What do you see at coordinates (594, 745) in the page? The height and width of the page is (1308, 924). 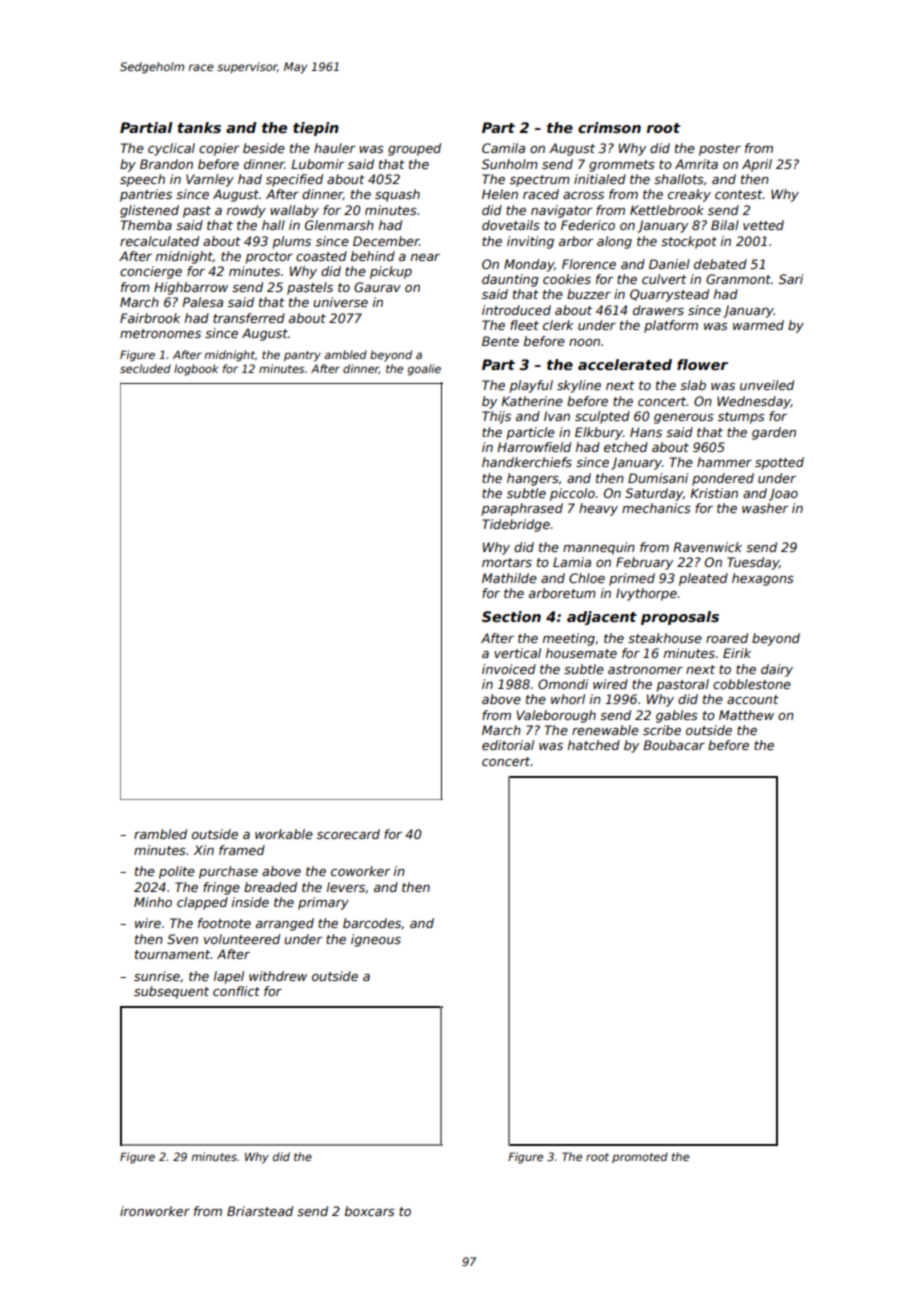 I see `hatched` at bounding box center [594, 745].
